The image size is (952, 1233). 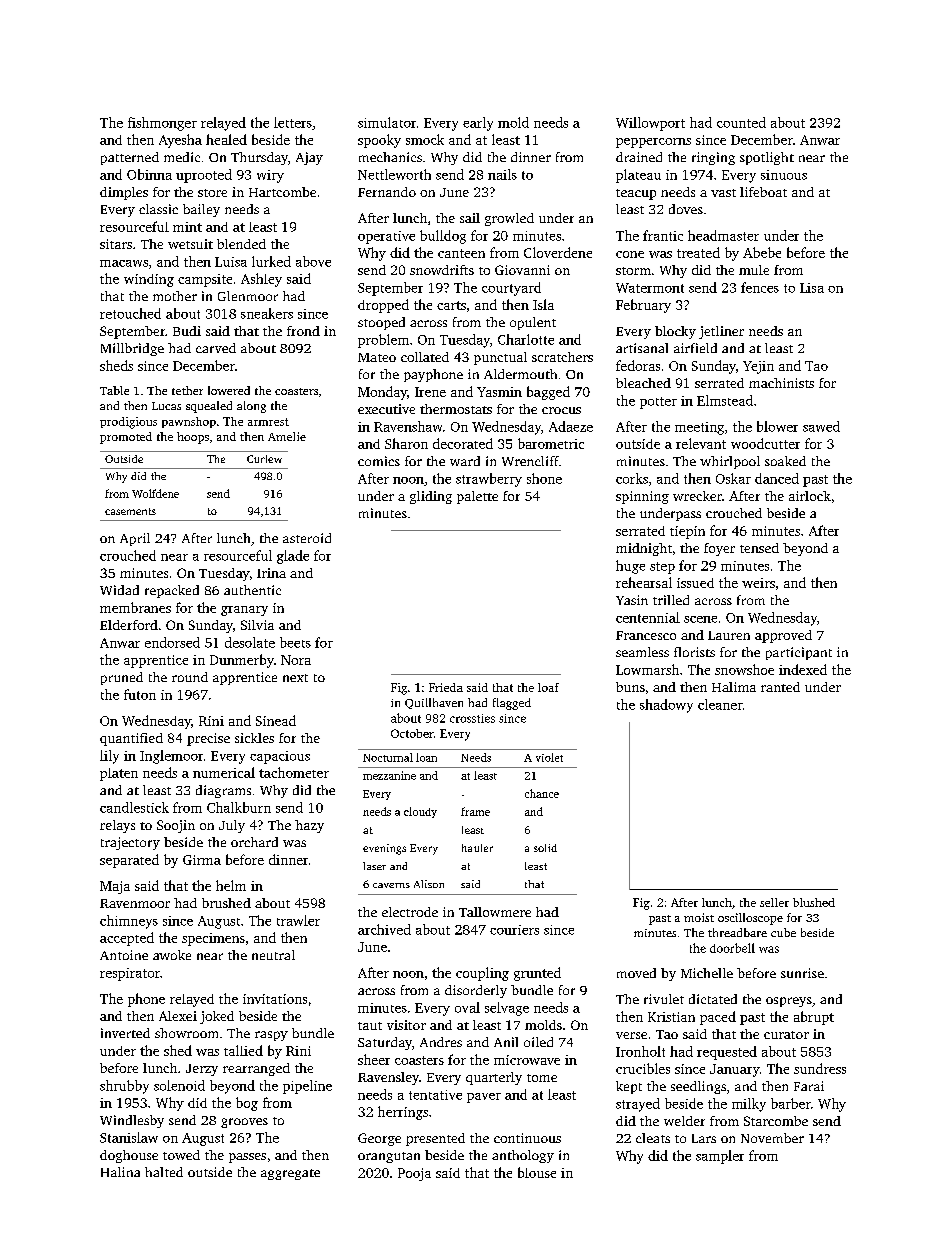 I want to click on trawler, so click(x=298, y=920).
